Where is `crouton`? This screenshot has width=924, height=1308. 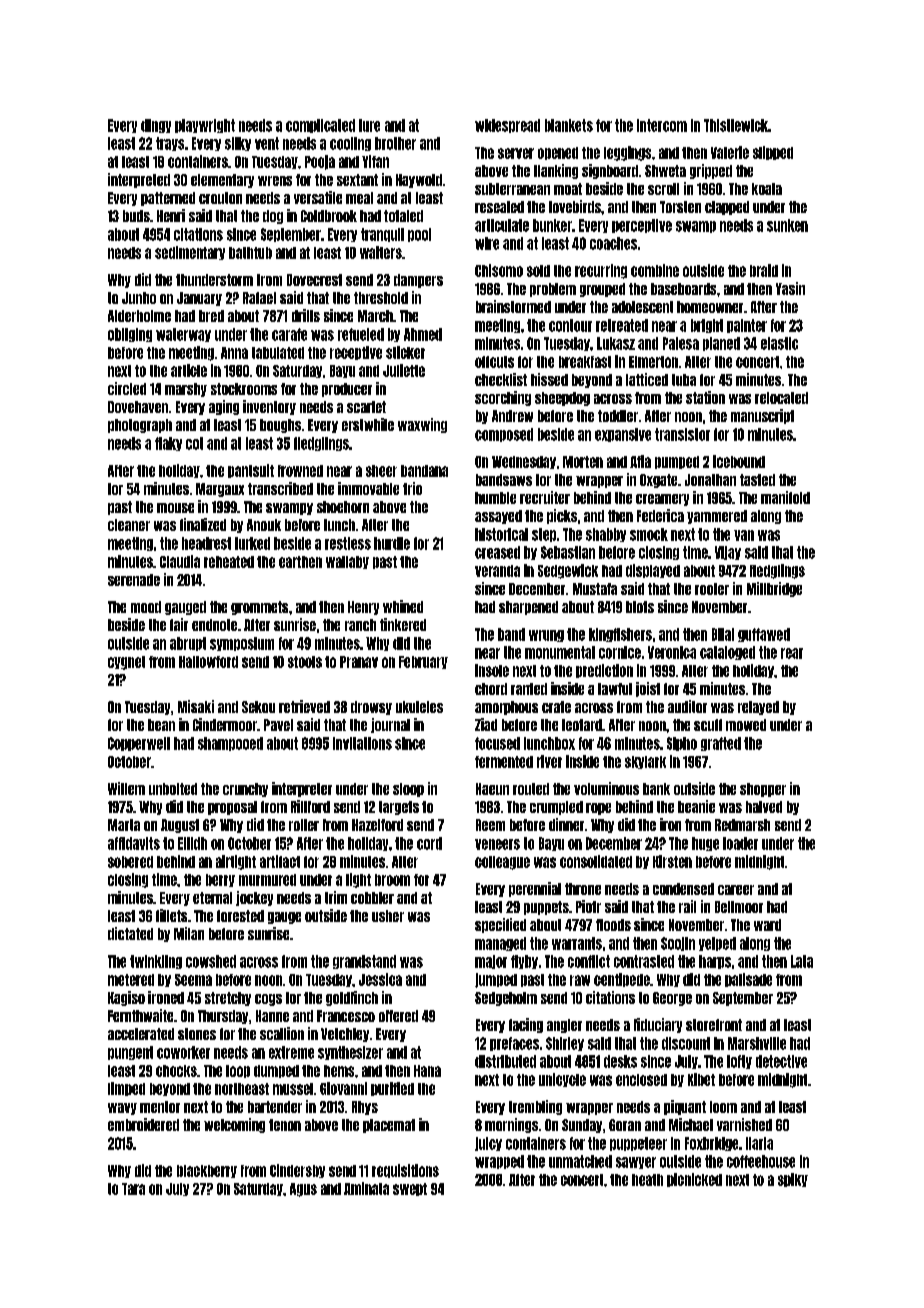
crouton is located at coordinates (220, 198).
